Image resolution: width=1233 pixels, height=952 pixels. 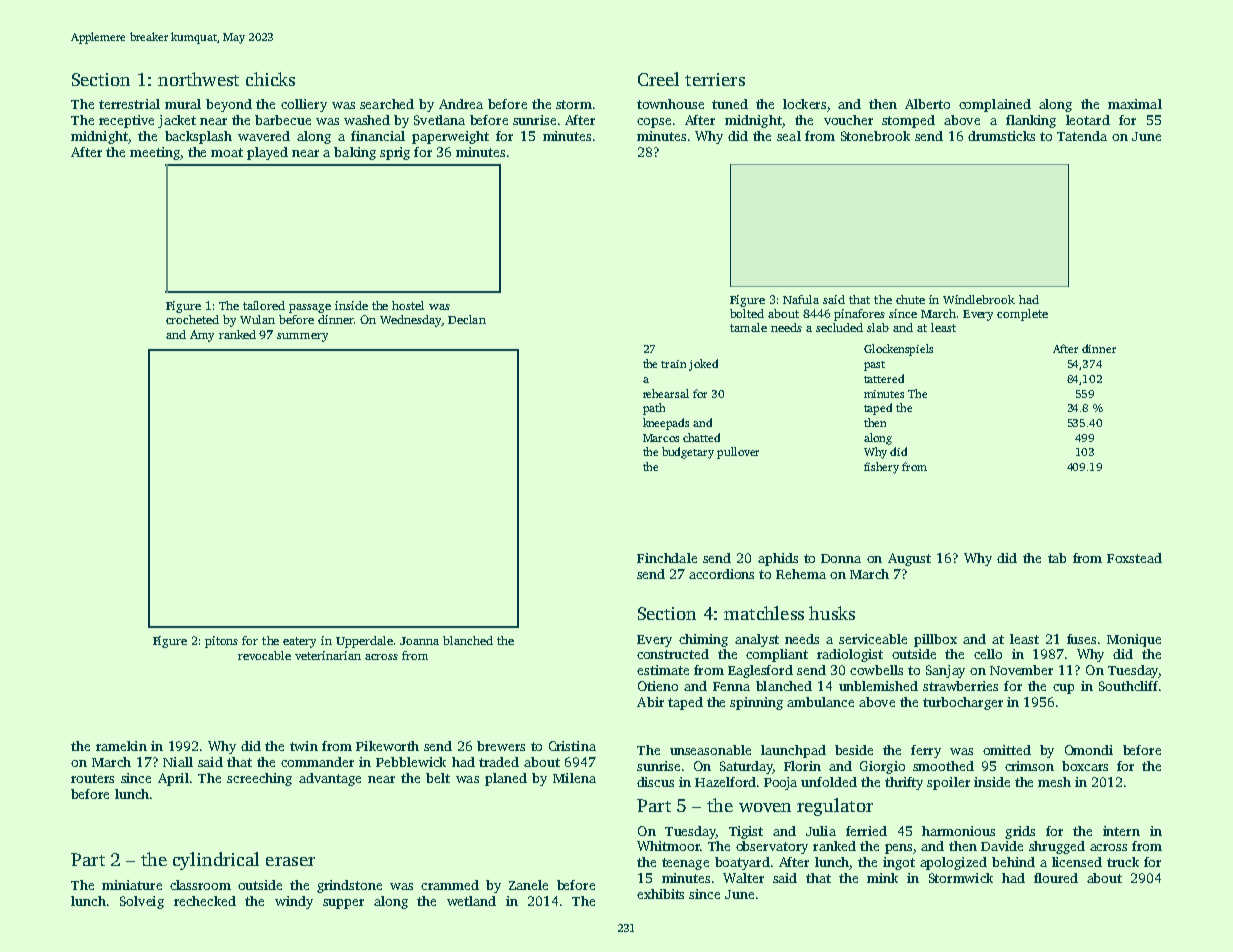 What do you see at coordinates (747, 313) in the document?
I see `bolted` at bounding box center [747, 313].
